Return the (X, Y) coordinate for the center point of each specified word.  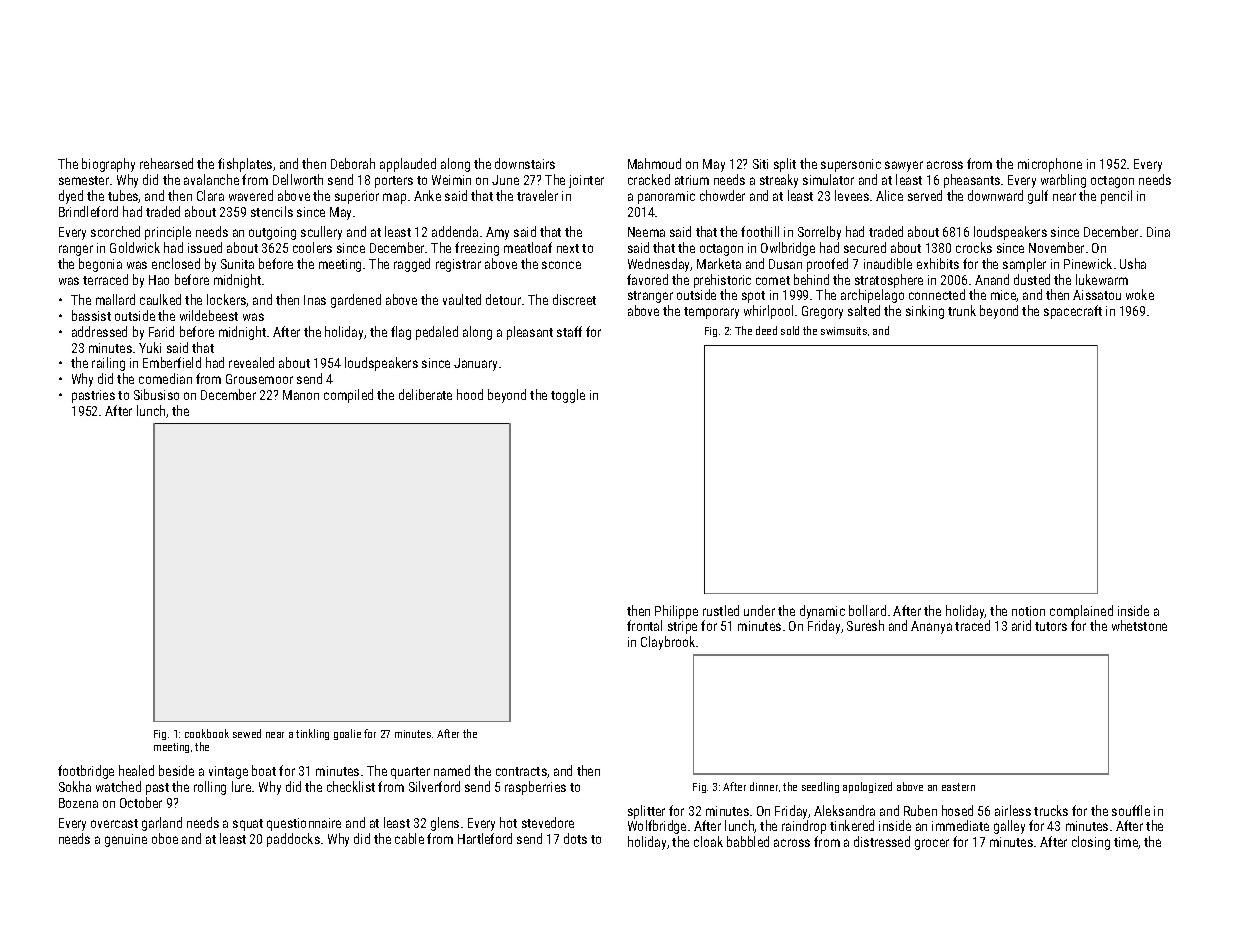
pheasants (972, 181)
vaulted (462, 299)
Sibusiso (156, 394)
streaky (779, 181)
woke (1140, 294)
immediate (960, 825)
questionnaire (304, 824)
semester (84, 180)
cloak (708, 841)
